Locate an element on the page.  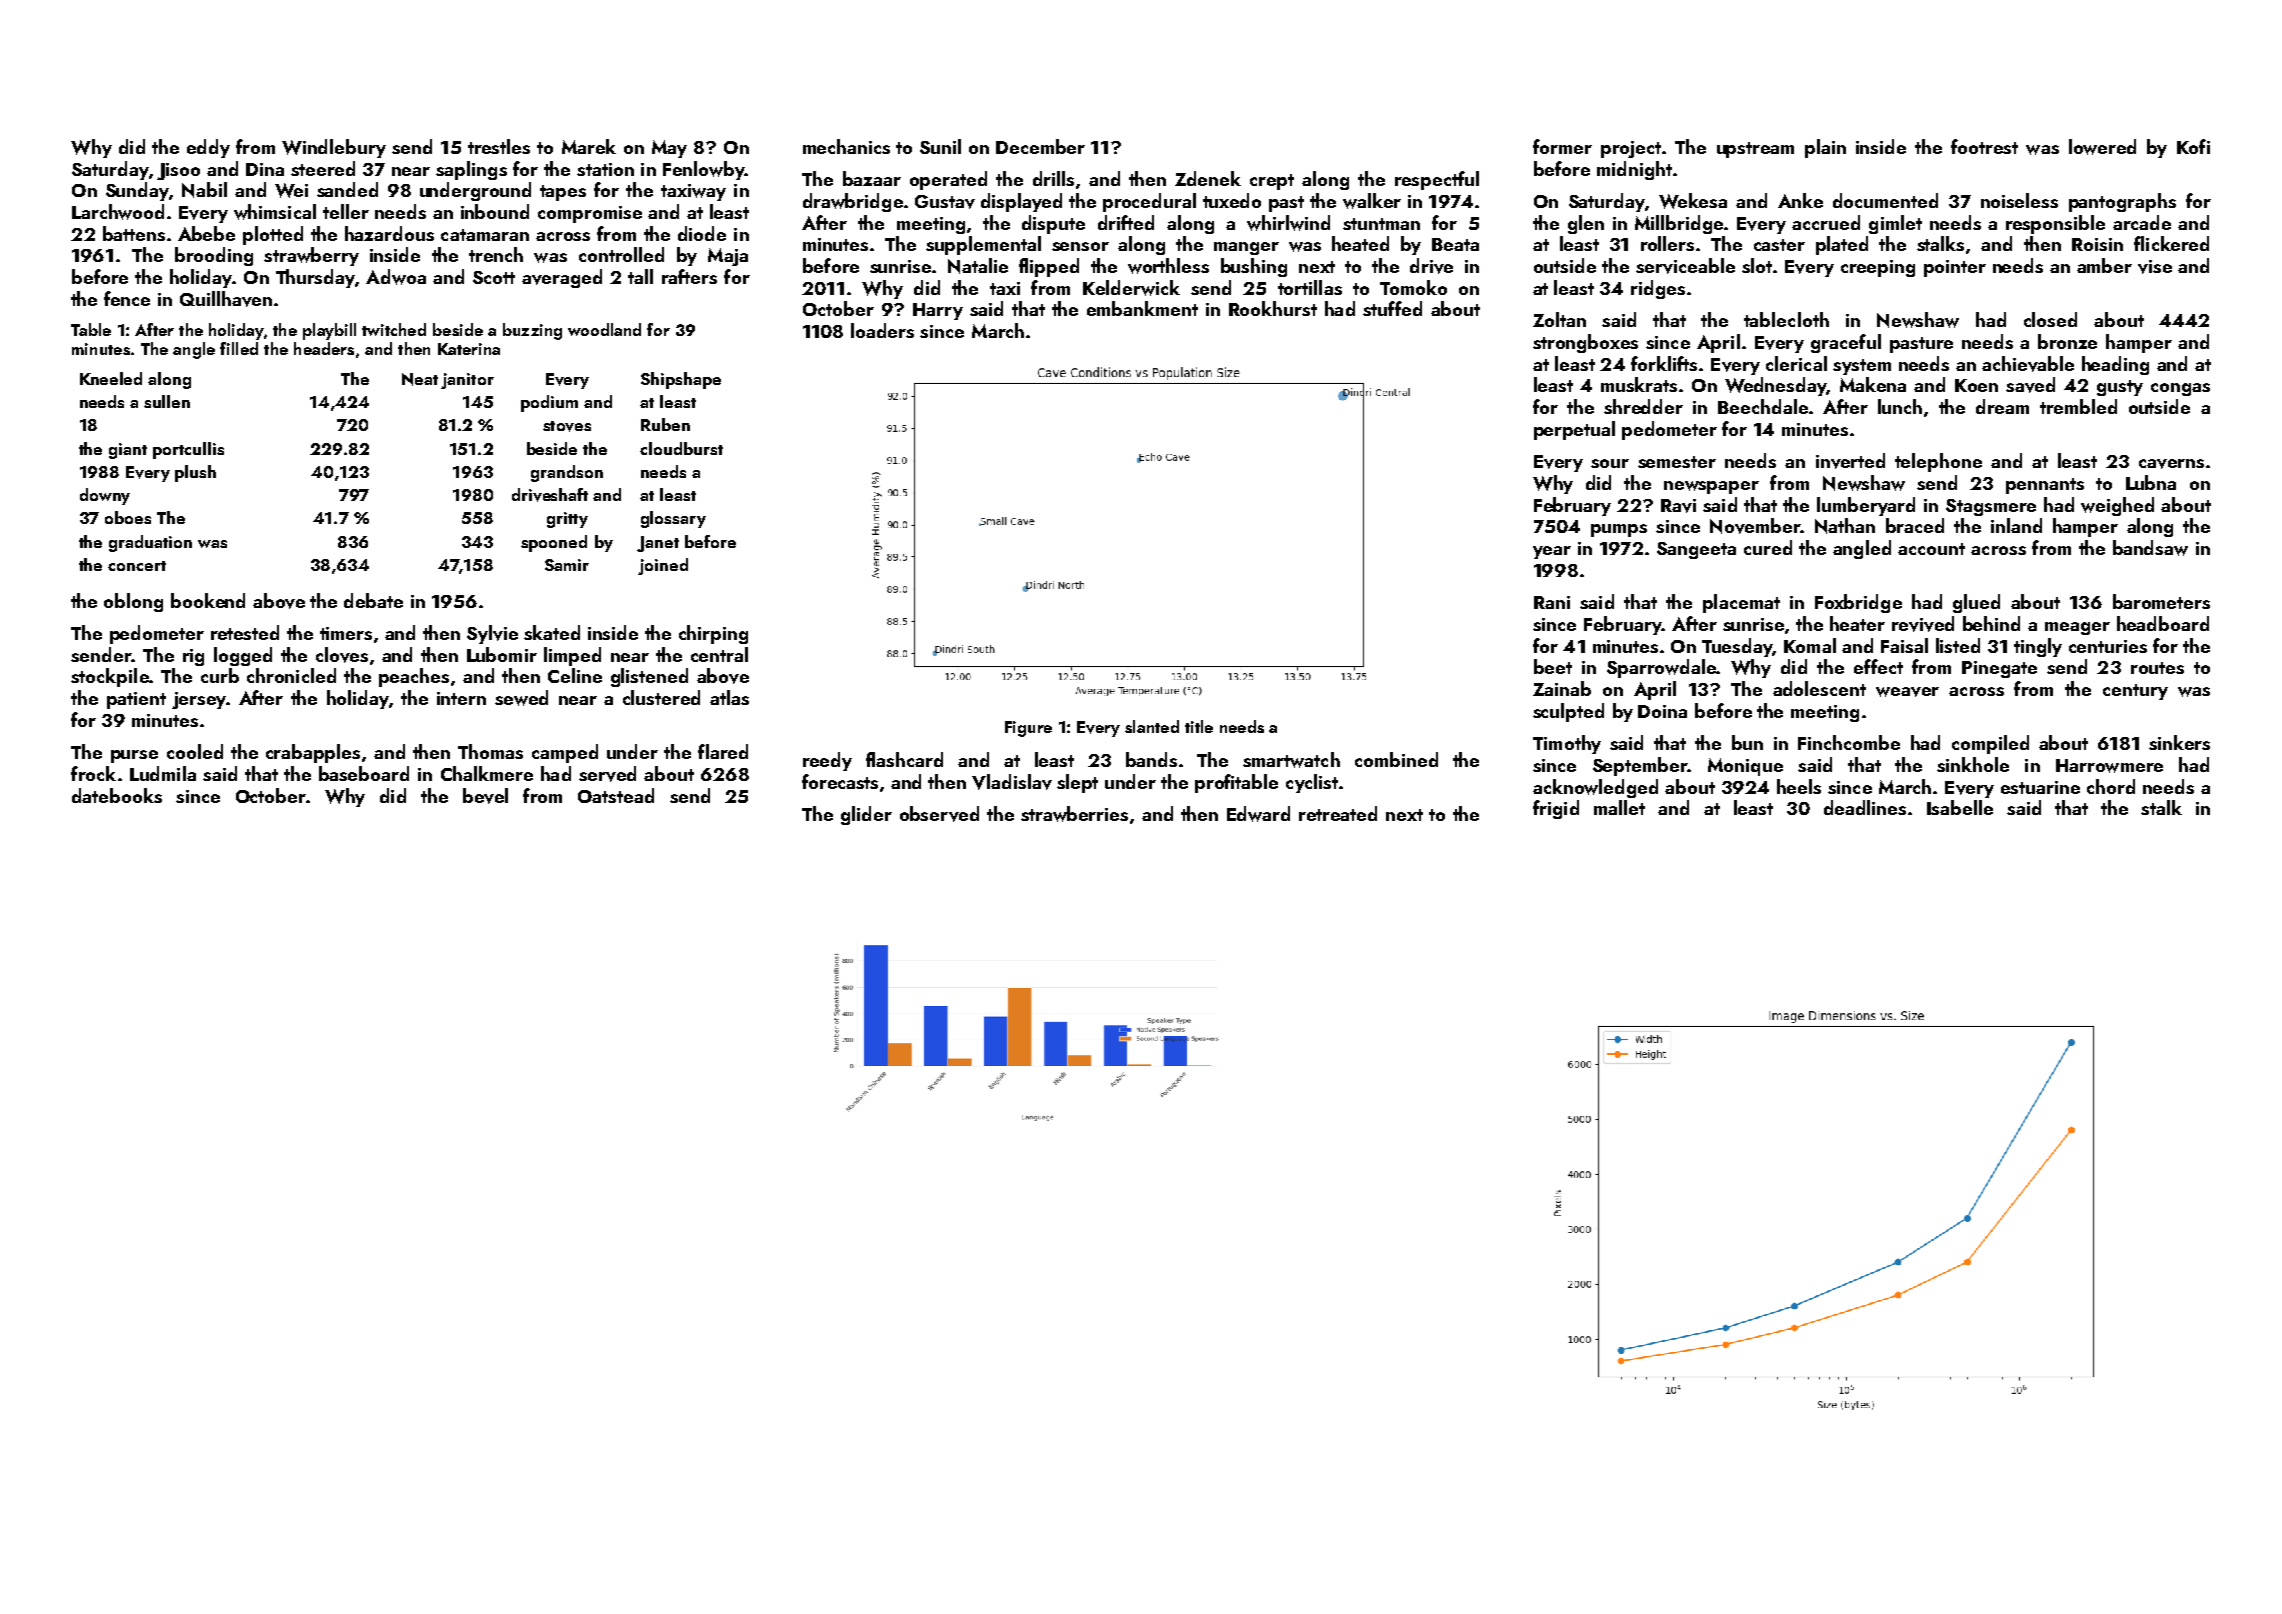
sinkers is located at coordinates (2179, 742).
